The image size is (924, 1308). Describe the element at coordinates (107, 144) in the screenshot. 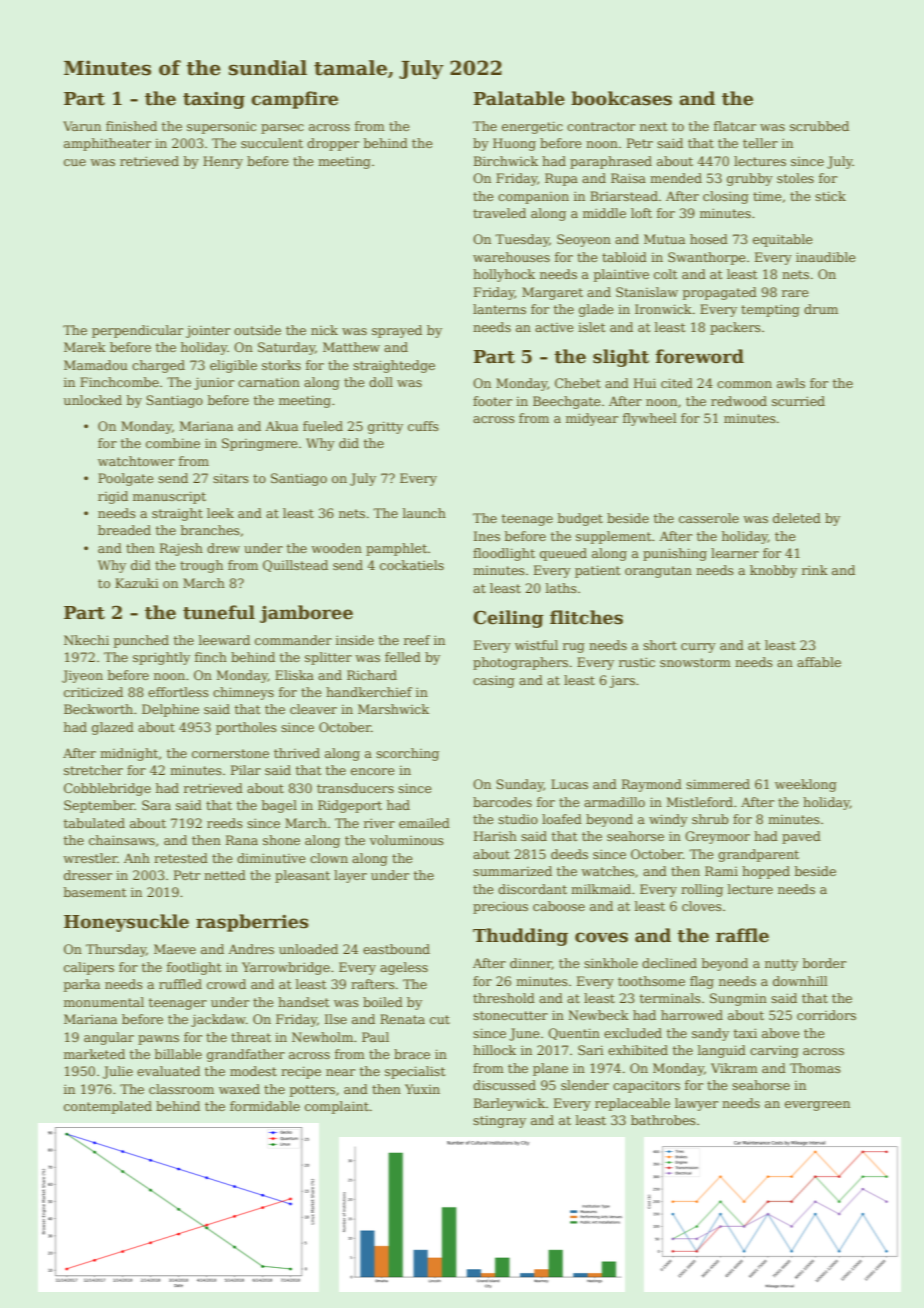

I see `amphitheater` at that location.
